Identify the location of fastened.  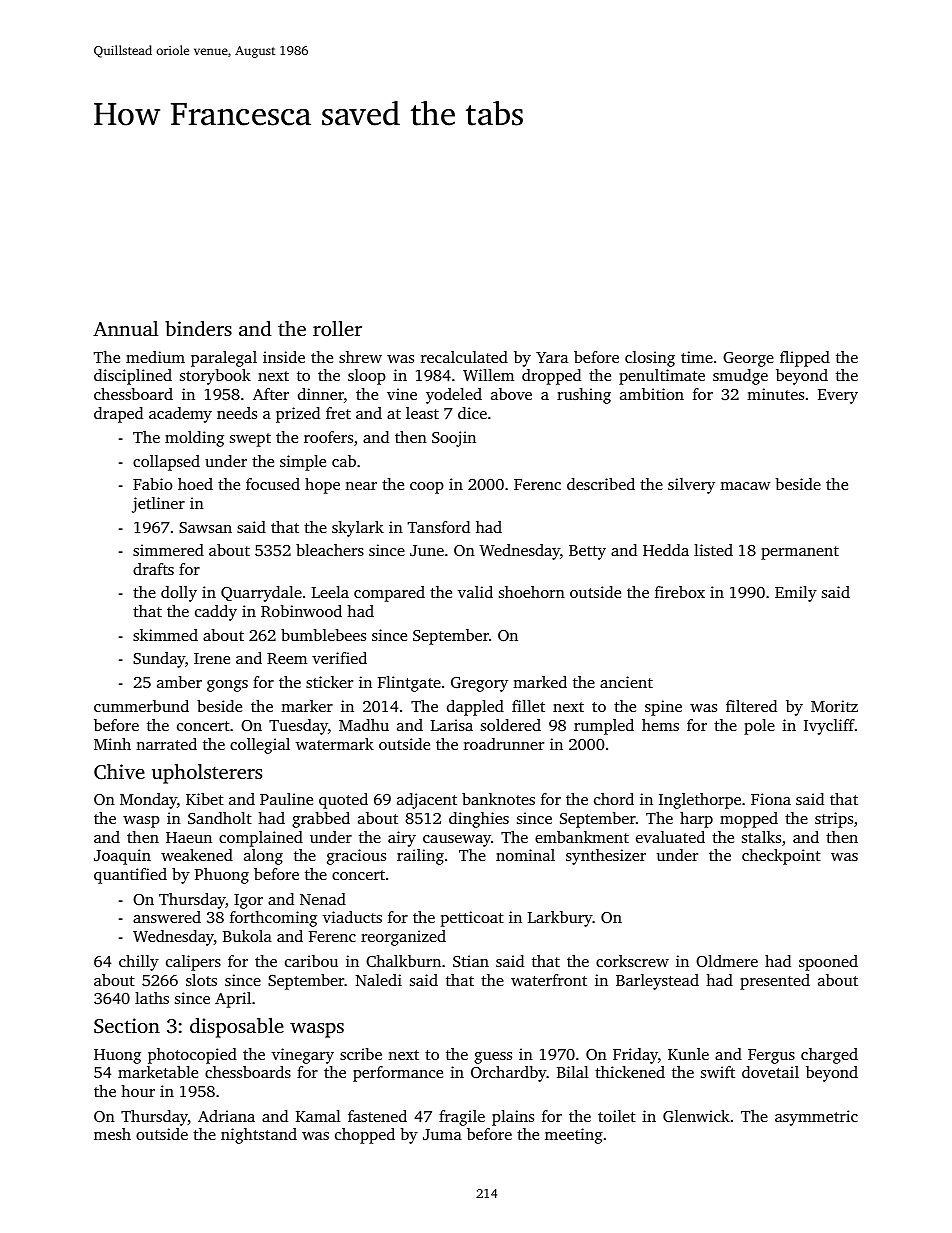
(377, 1116).
